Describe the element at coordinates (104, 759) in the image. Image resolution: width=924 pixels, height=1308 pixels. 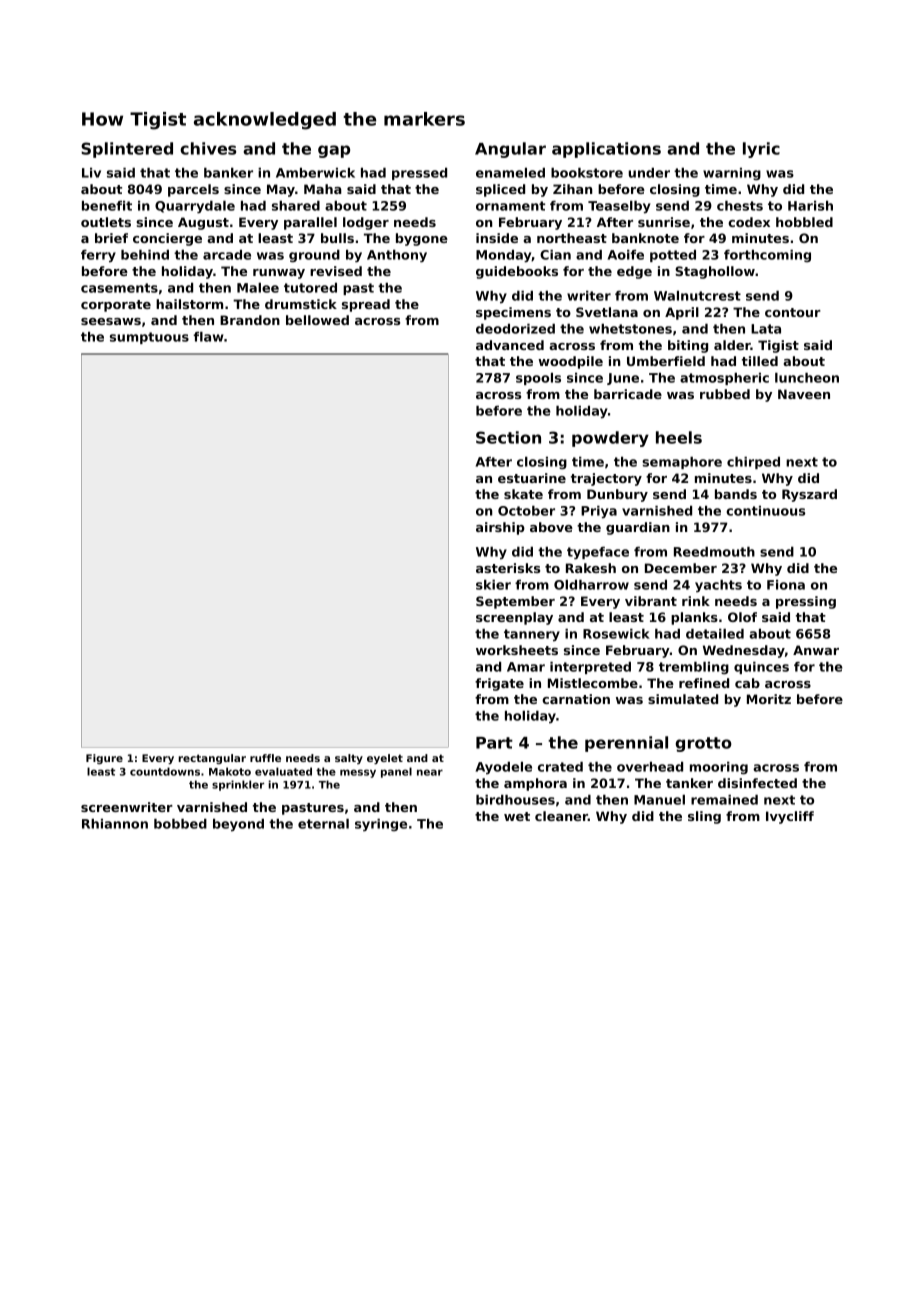
I see `Figure` at that location.
